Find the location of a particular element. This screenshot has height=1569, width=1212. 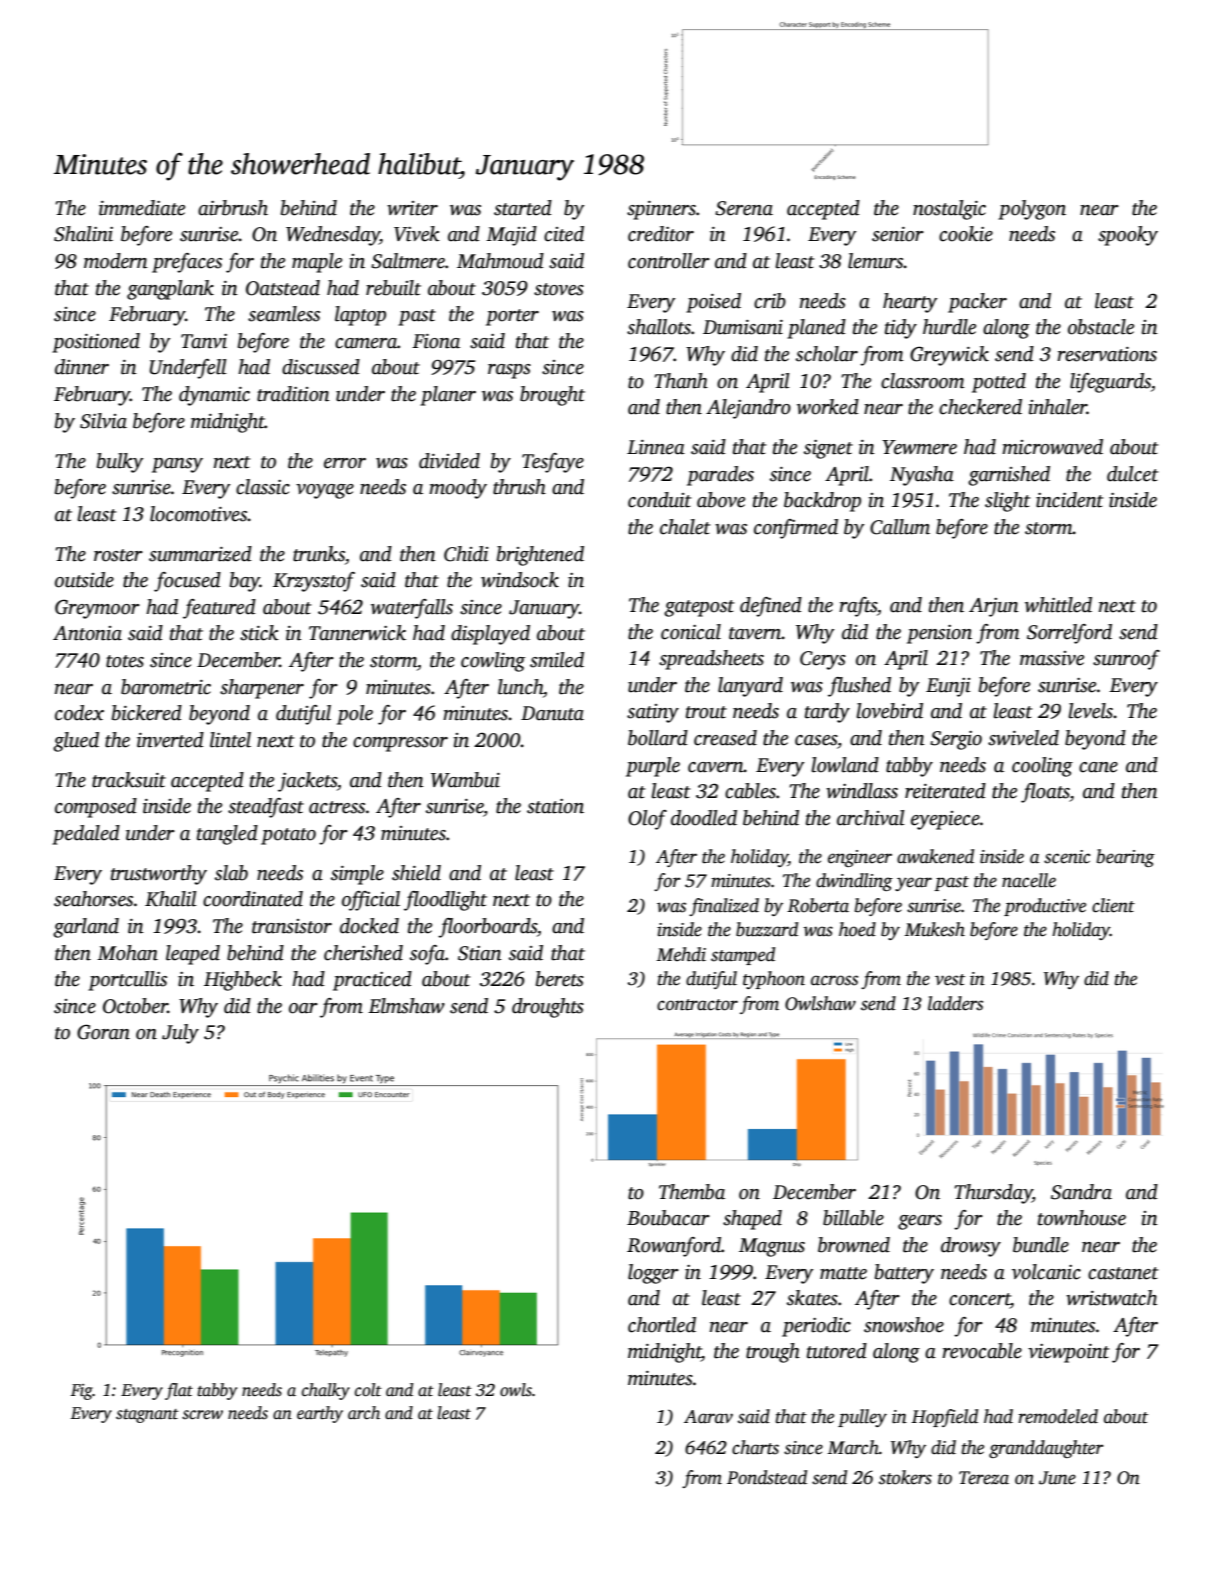

chalky is located at coordinates (326, 1391).
